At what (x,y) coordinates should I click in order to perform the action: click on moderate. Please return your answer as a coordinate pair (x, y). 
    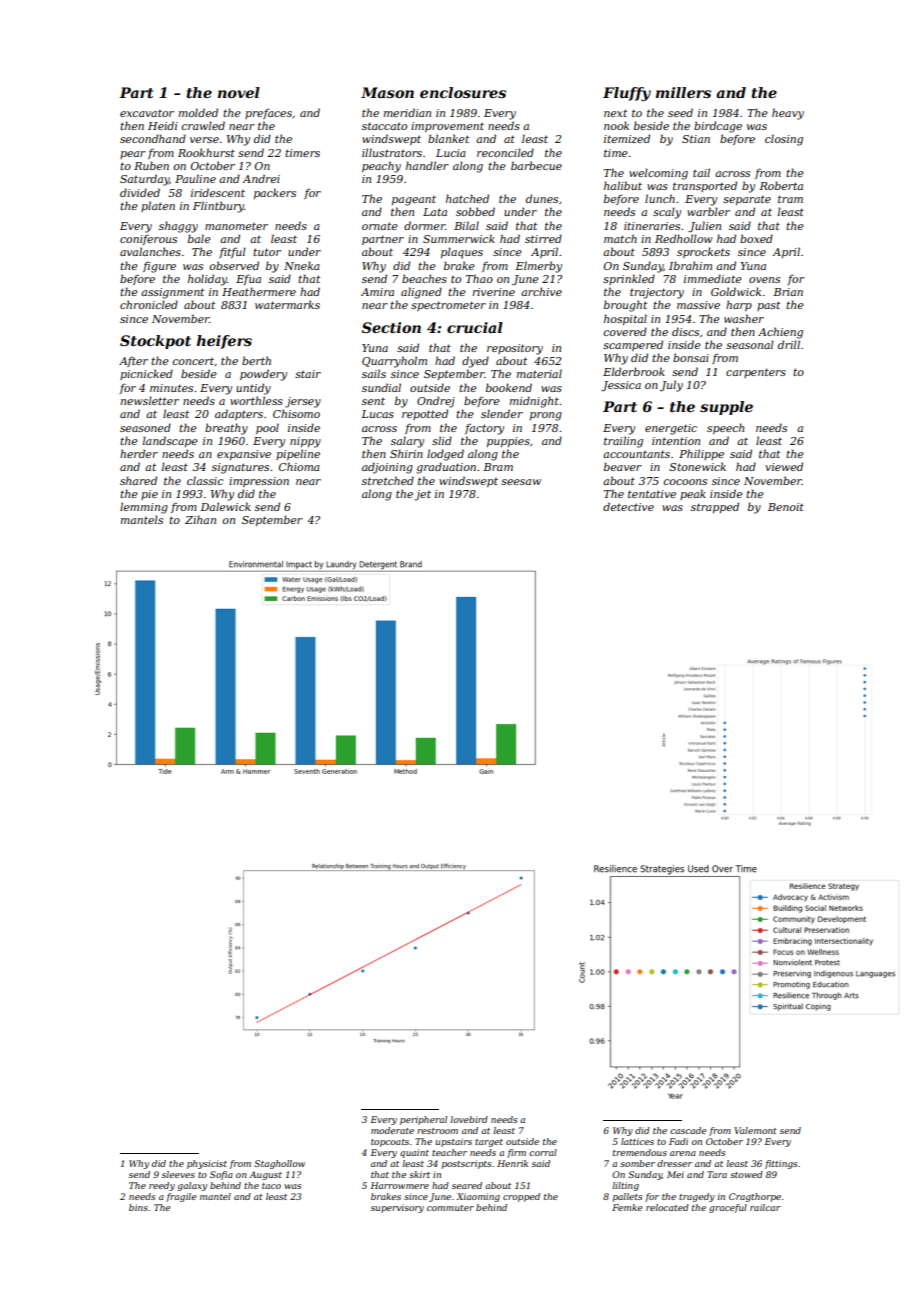
    Looking at the image, I should click on (392, 1130).
